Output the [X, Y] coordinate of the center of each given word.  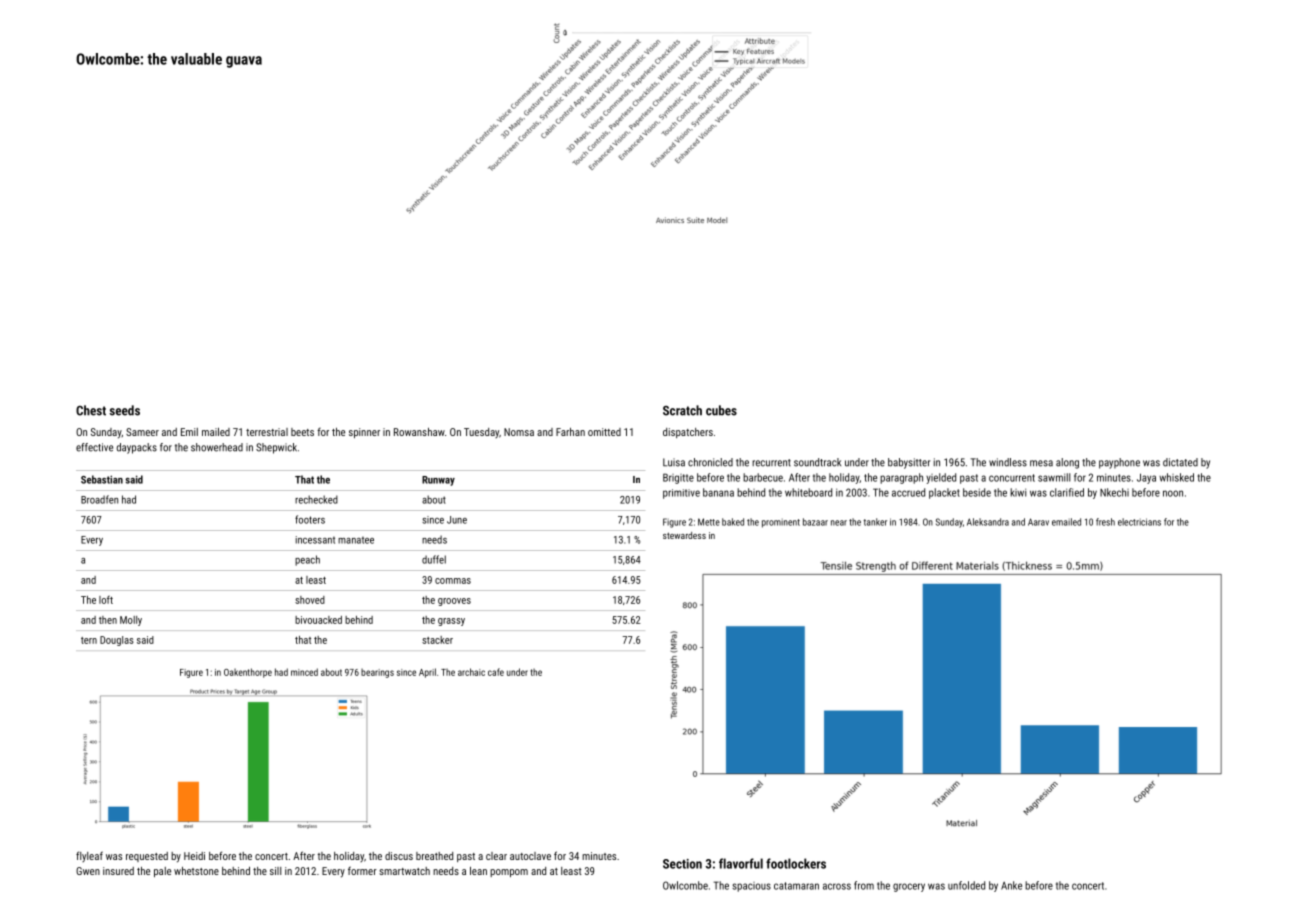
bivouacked [318, 620]
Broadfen [99, 499]
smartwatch [404, 871]
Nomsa [519, 432]
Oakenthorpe [248, 673]
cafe [496, 672]
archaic [471, 672]
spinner [364, 433]
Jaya [1146, 478]
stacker [437, 640]
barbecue [763, 477]
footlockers [796, 863]
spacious [751, 887]
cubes [721, 410]
